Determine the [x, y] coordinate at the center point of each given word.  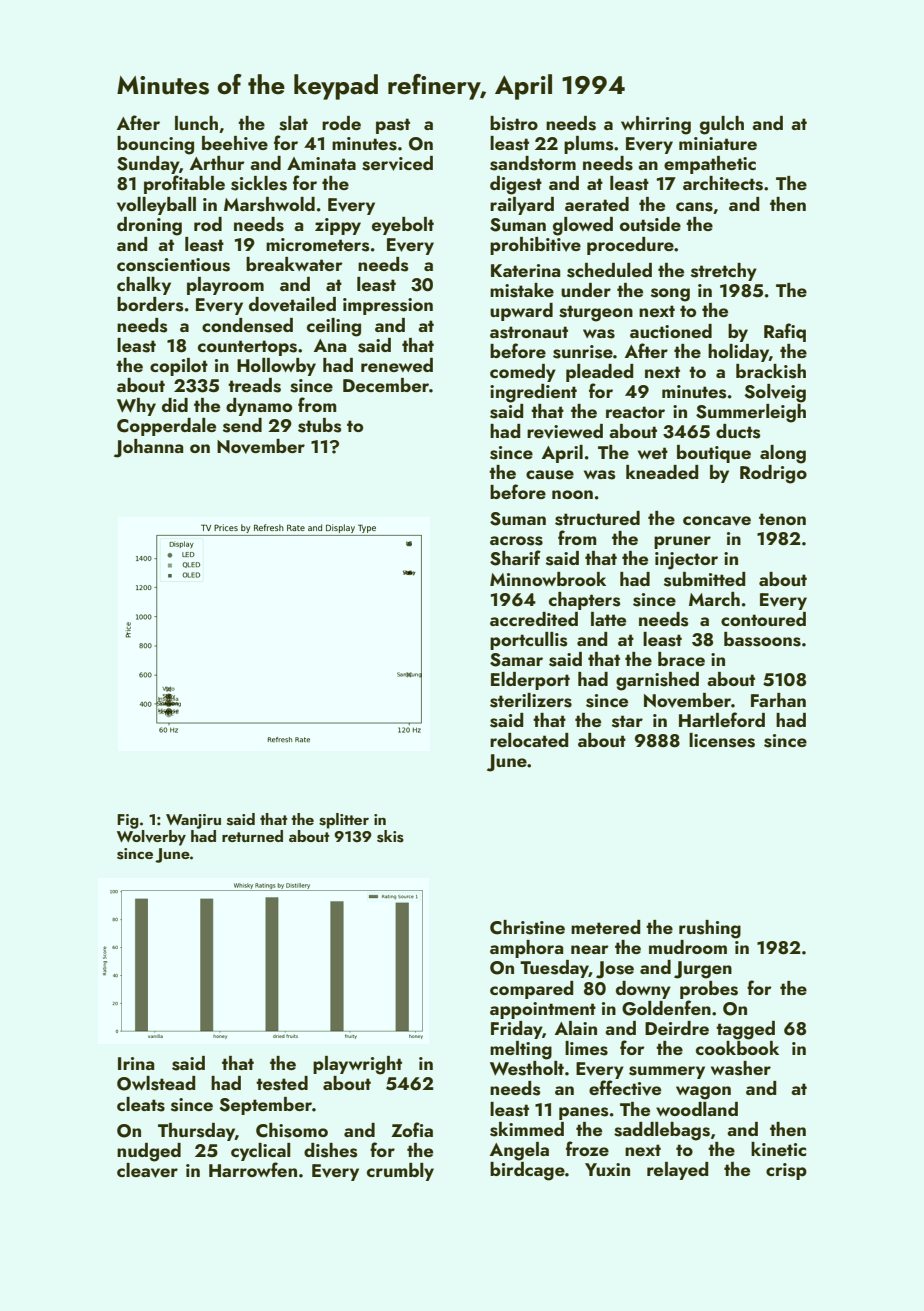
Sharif [515, 558]
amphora [526, 949]
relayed [677, 1171]
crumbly [400, 1172]
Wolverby [151, 838]
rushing [710, 929]
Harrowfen [253, 1169]
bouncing [155, 145]
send [242, 425]
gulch [722, 125]
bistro [514, 123]
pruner [682, 542]
